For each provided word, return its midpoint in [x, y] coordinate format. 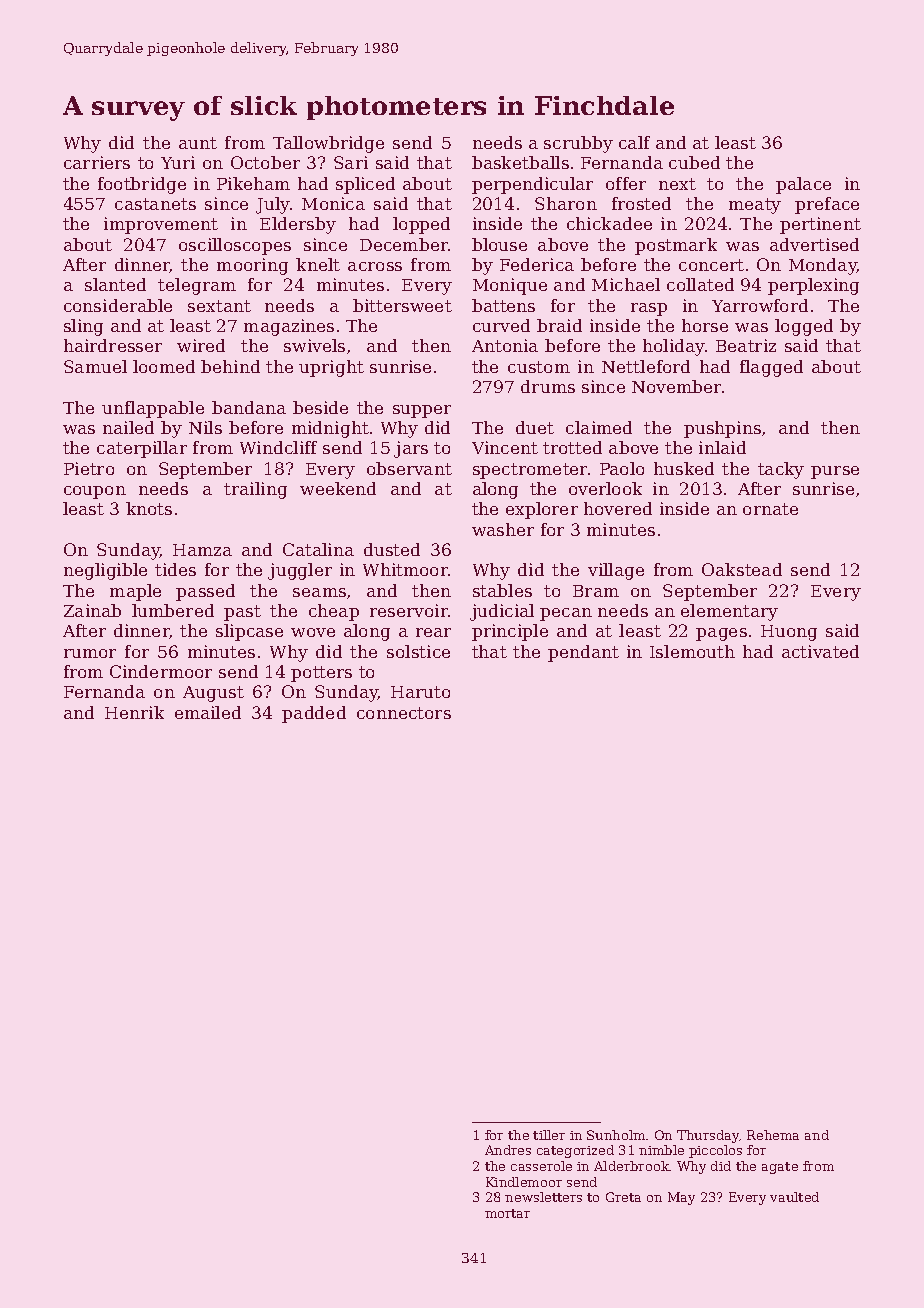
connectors [404, 713]
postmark [676, 246]
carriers [97, 162]
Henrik [134, 712]
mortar [507, 1213]
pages [721, 634]
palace [803, 185]
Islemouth [692, 651]
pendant [583, 653]
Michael [626, 284]
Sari [351, 162]
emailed [208, 712]
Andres [508, 1150]
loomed [164, 366]
